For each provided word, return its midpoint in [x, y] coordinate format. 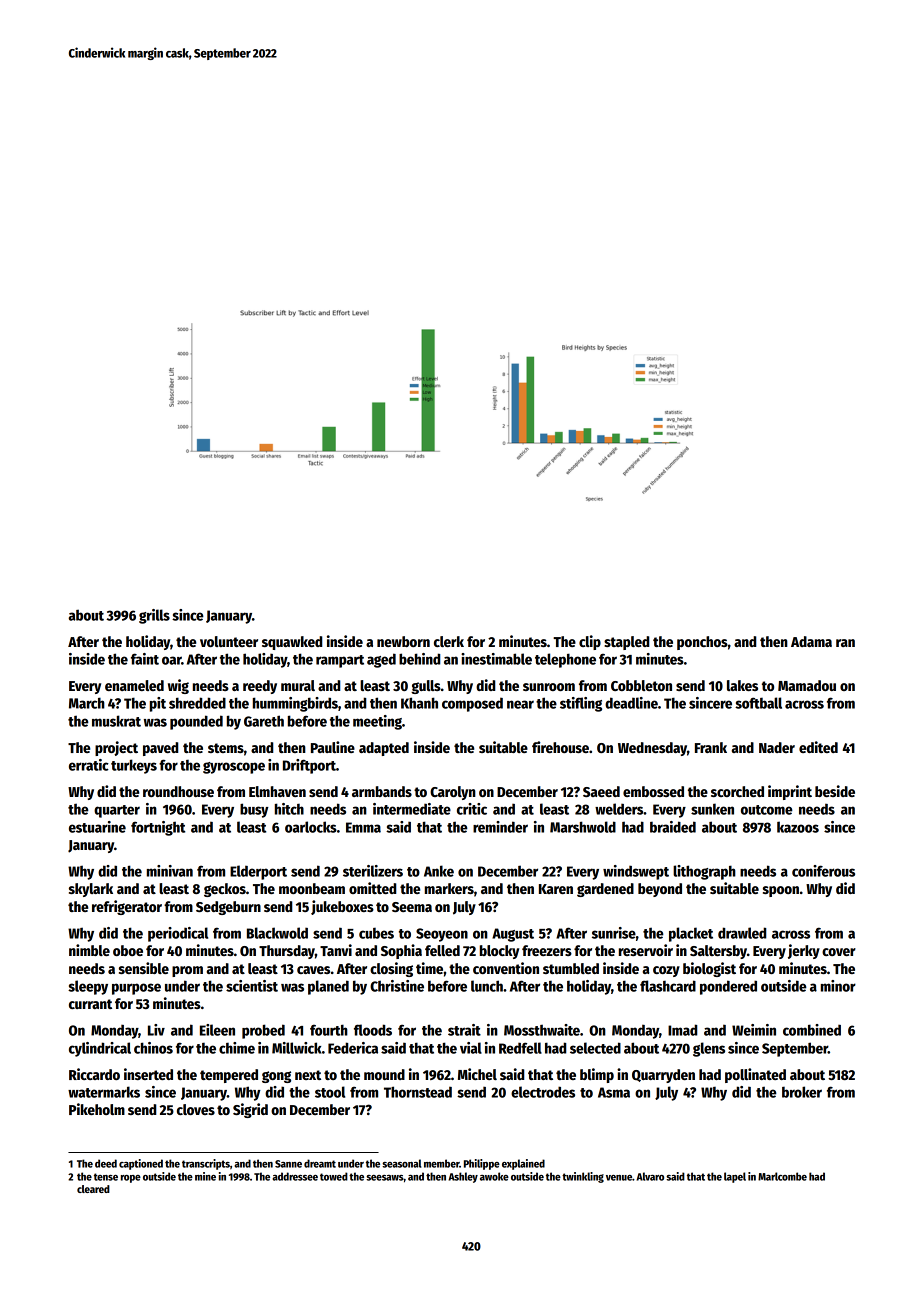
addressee [295, 1176]
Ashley [463, 1177]
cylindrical [100, 1049]
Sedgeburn [228, 908]
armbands [382, 791]
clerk [449, 641]
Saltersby [718, 952]
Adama [811, 641]
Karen [556, 889]
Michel [477, 1074]
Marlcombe [782, 1176]
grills [154, 616]
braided [673, 827]
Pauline [333, 747]
